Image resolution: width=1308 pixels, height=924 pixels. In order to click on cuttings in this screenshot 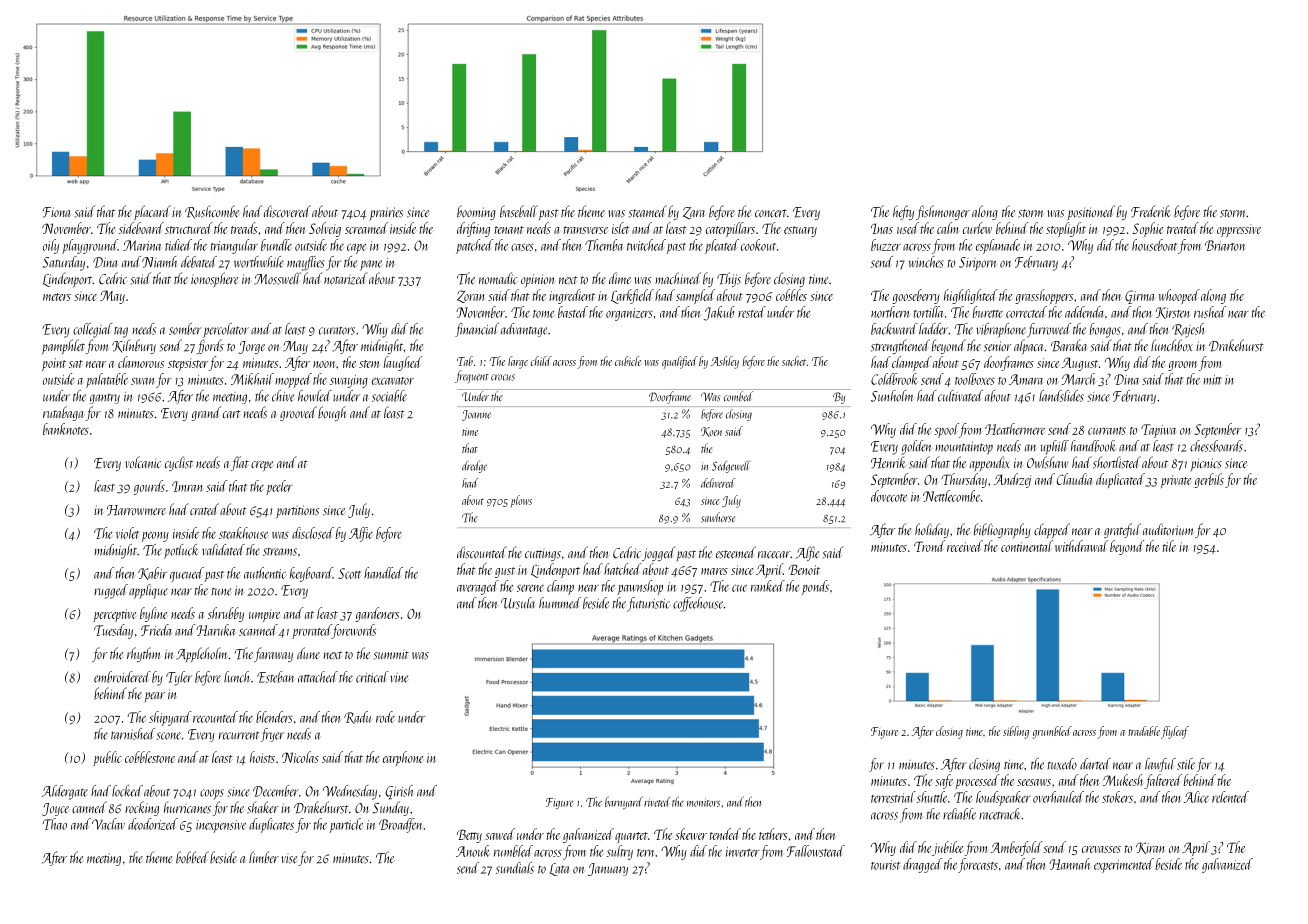, I will do `click(543, 554)`.
